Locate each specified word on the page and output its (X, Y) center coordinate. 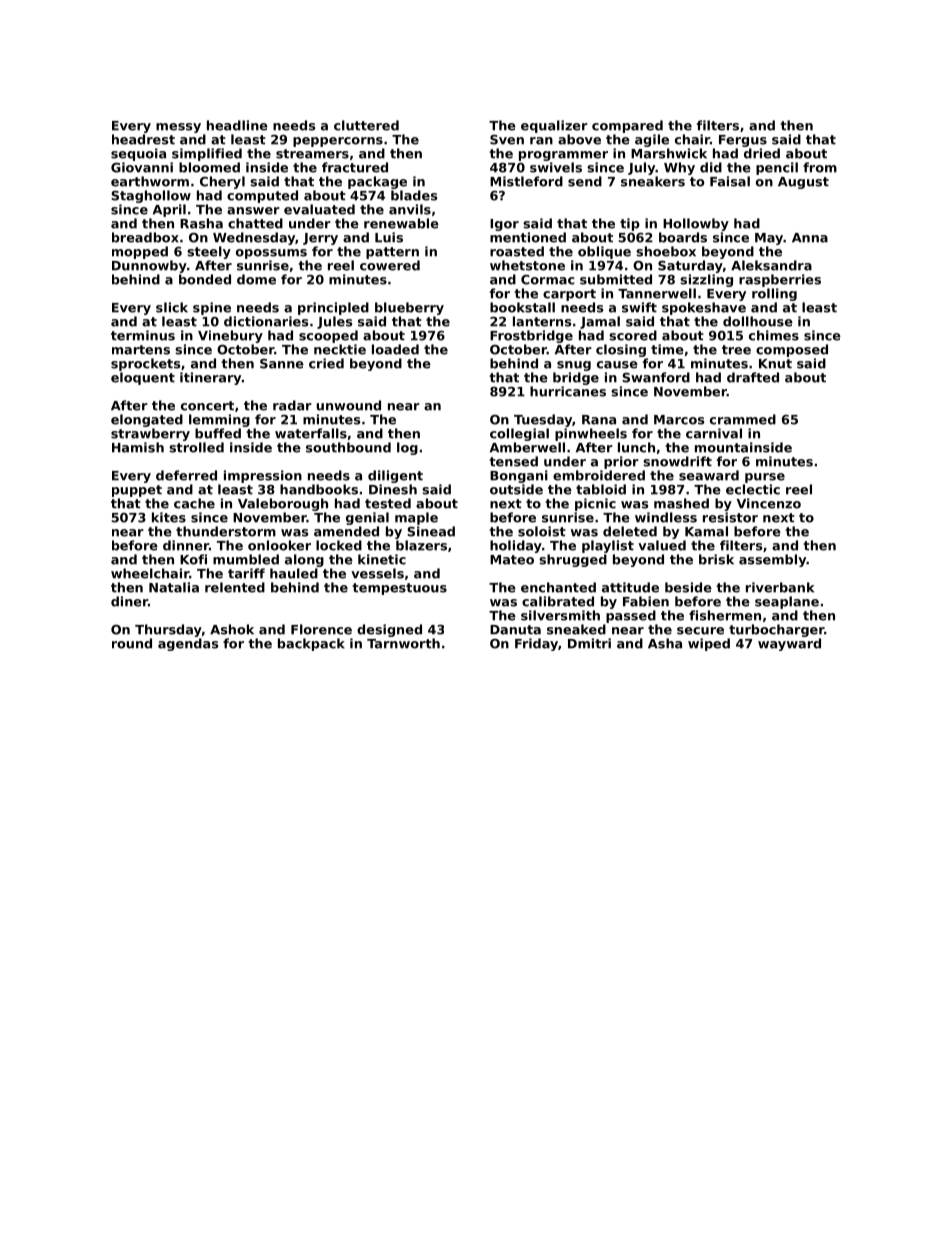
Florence (321, 629)
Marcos (679, 420)
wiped (709, 644)
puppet (137, 491)
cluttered (366, 125)
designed (389, 630)
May (769, 239)
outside (516, 489)
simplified (207, 154)
